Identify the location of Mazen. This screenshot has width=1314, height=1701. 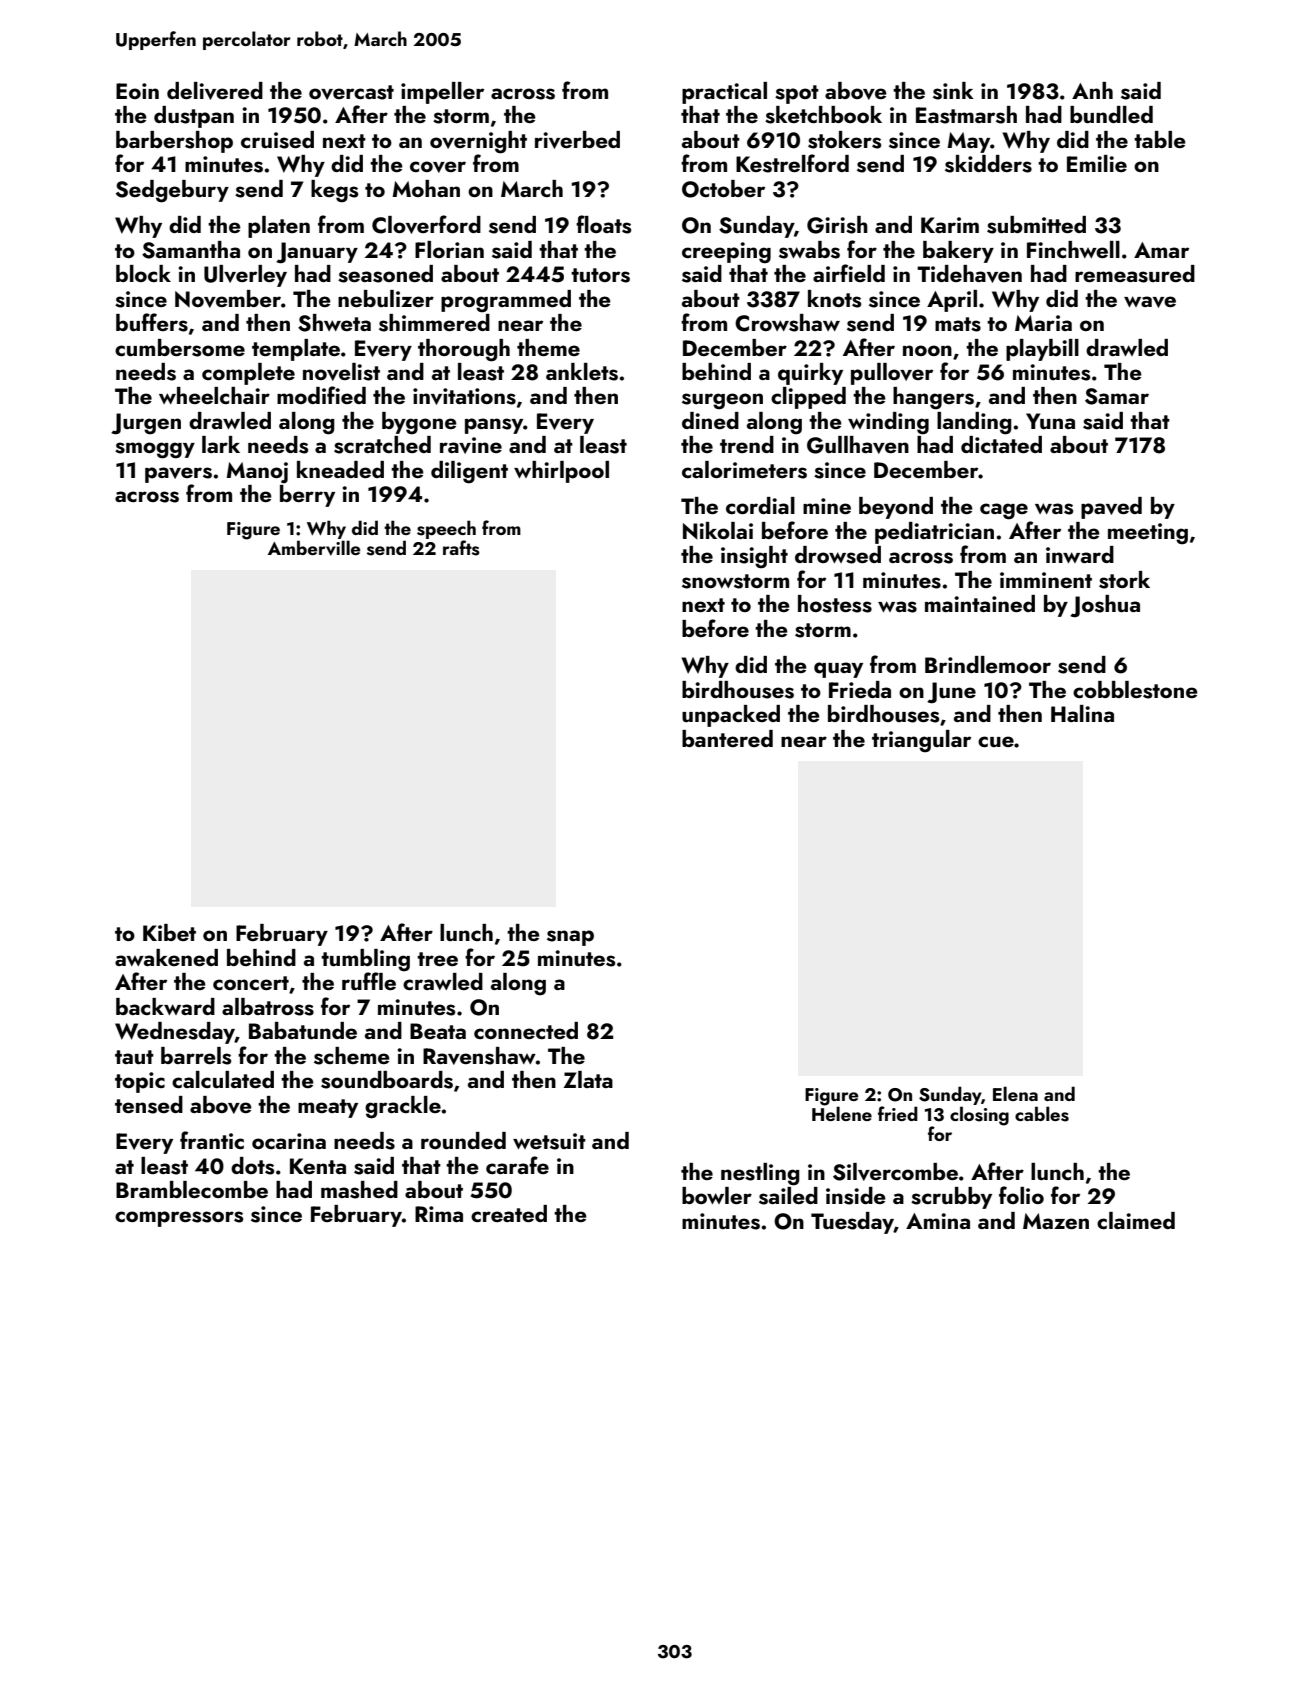
(1056, 1221).
